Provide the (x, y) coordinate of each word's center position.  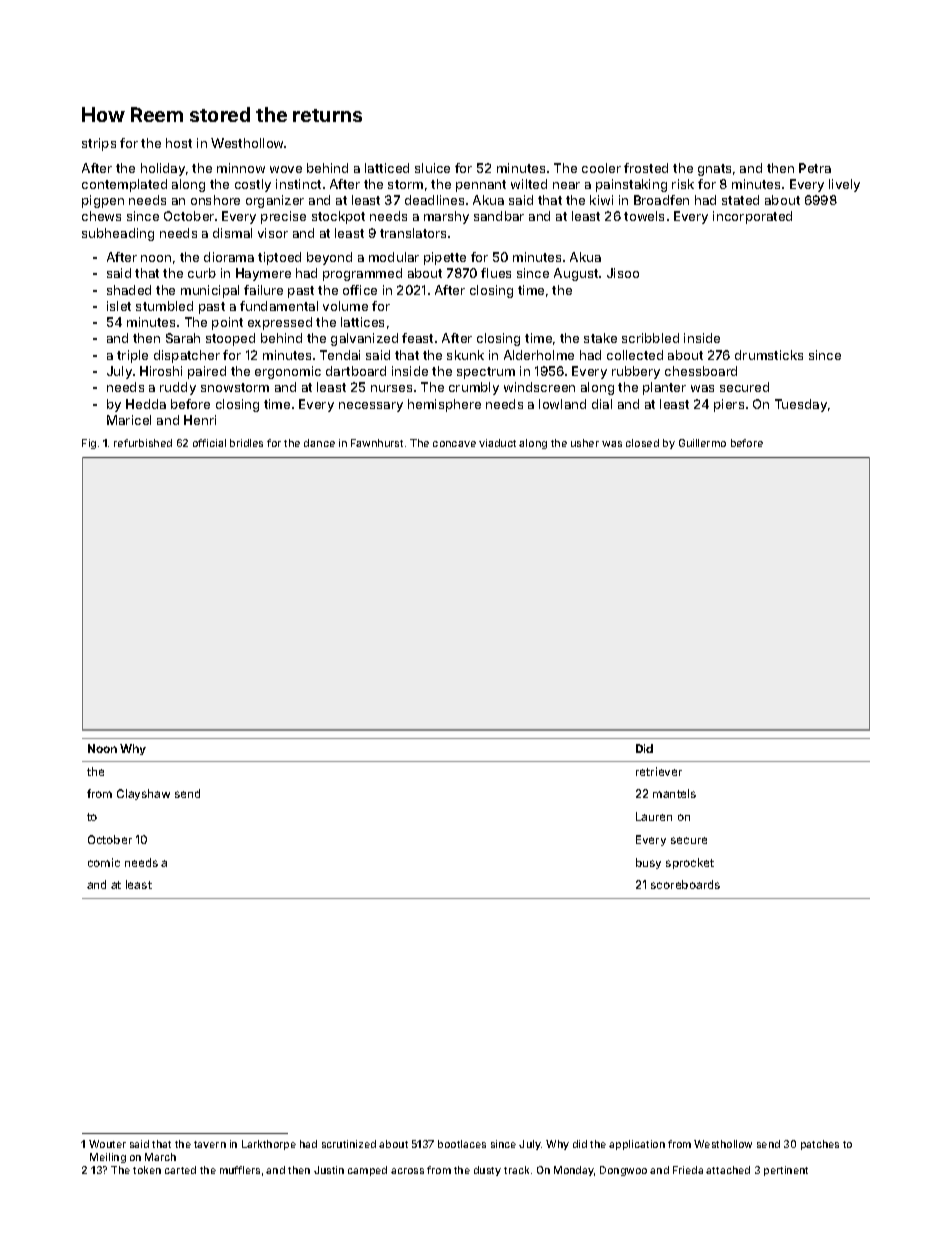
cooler (601, 168)
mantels (674, 793)
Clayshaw (143, 794)
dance (319, 443)
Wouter (107, 1144)
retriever (659, 771)
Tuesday (801, 405)
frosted (646, 168)
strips (99, 144)
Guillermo (702, 443)
